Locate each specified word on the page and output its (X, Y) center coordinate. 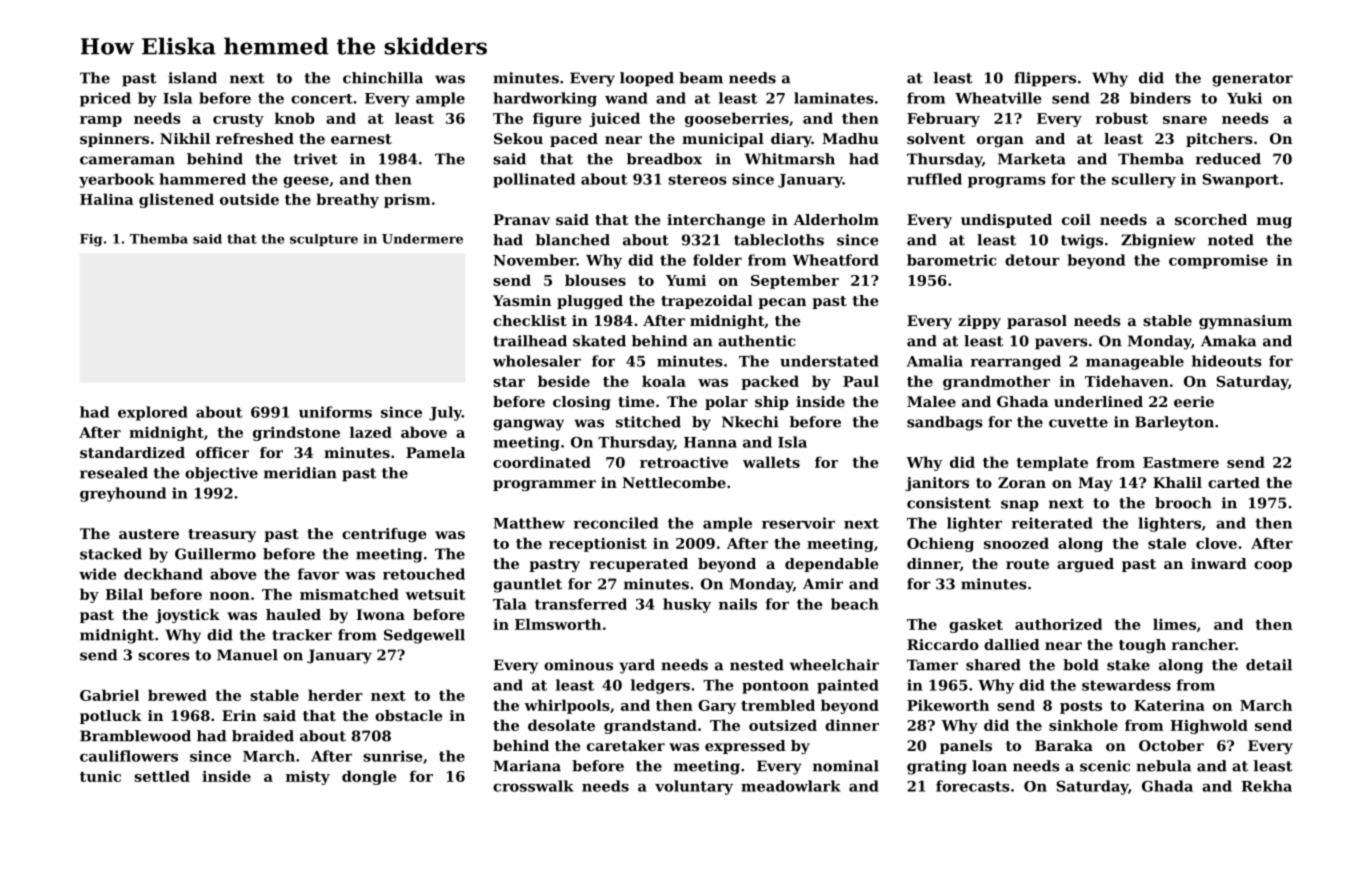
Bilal (124, 594)
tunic (100, 776)
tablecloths (779, 240)
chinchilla (383, 78)
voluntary (694, 787)
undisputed (1006, 221)
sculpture (324, 240)
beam (701, 78)
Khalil (1177, 482)
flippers (1045, 79)
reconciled (615, 523)
